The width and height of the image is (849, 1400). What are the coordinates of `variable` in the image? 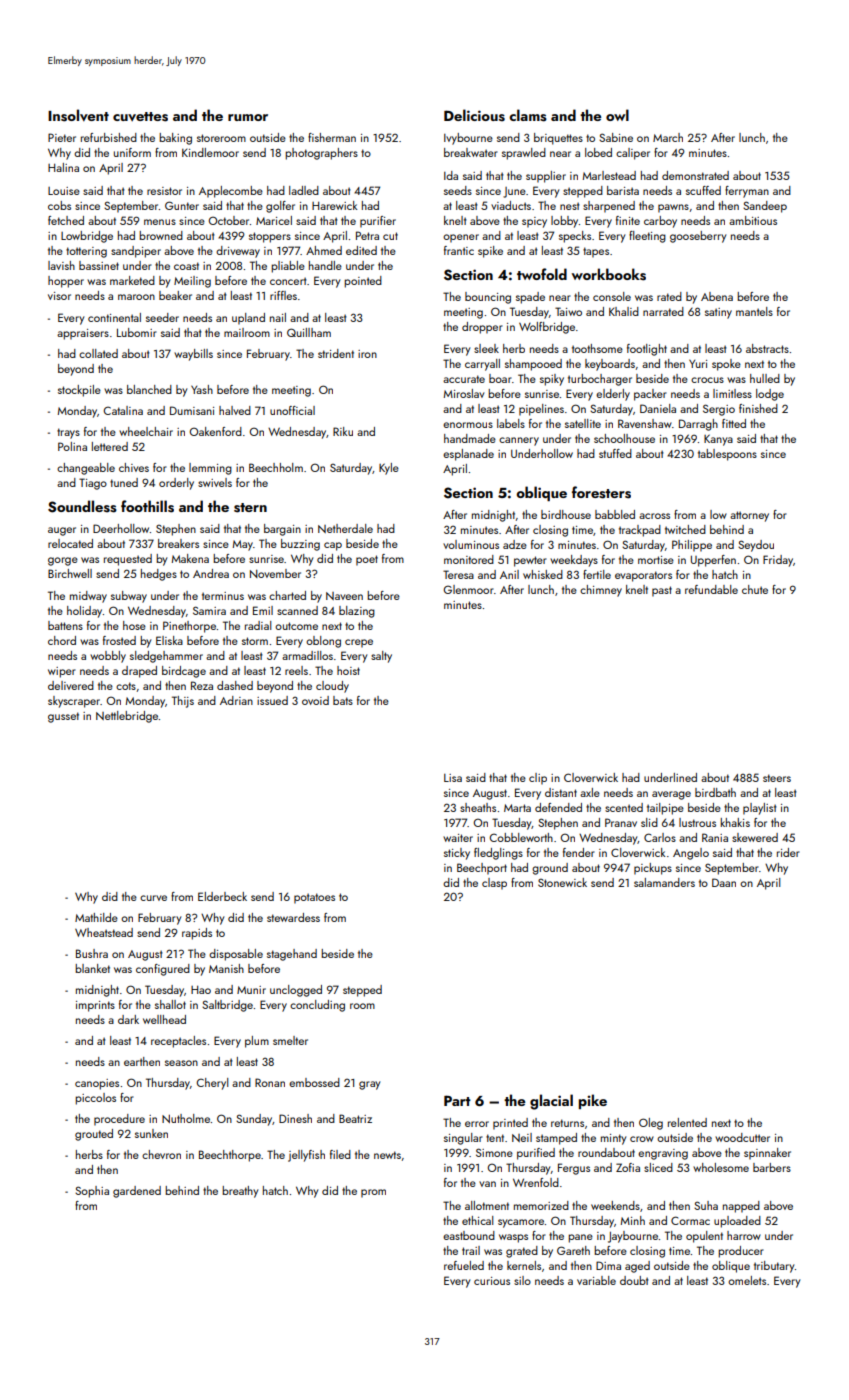 It's located at (596, 1280).
